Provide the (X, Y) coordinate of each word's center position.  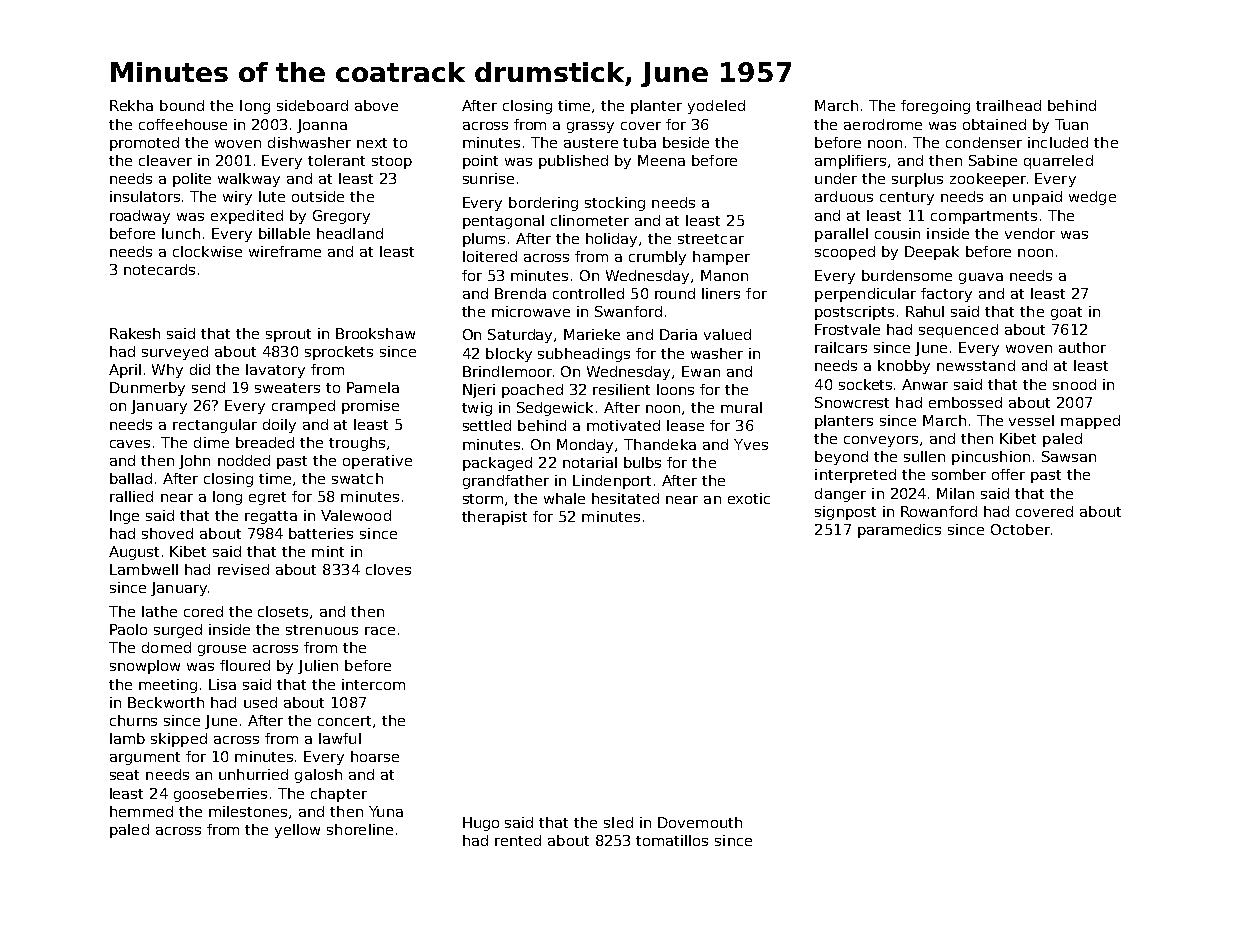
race (380, 631)
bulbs (642, 462)
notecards (159, 269)
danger (840, 495)
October (1020, 529)
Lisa (222, 684)
